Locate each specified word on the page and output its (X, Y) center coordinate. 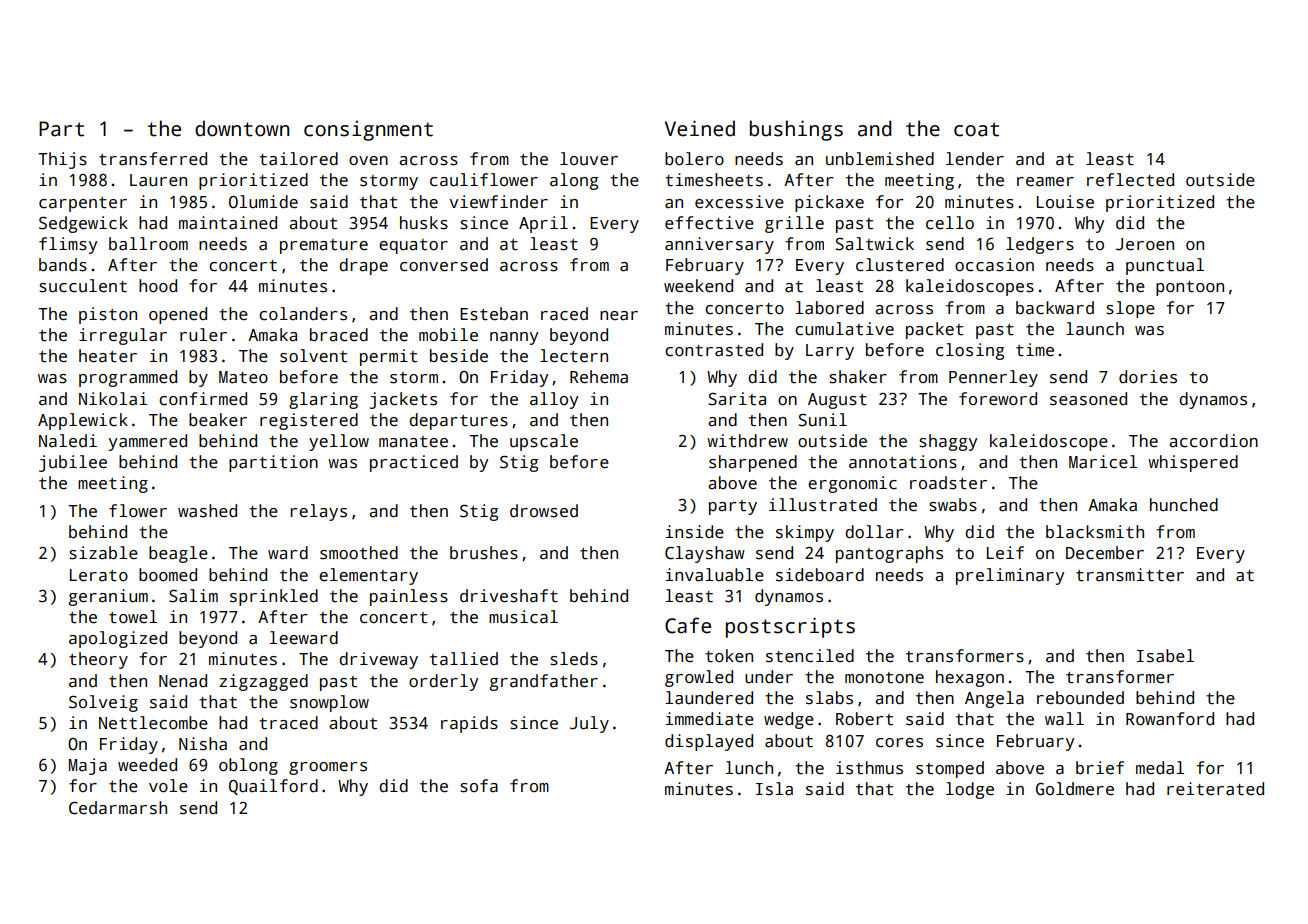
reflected (1130, 180)
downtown (242, 128)
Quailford (273, 787)
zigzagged (263, 682)
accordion (1213, 441)
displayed (709, 742)
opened (178, 315)
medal (1160, 768)
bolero (694, 159)
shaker (858, 377)
